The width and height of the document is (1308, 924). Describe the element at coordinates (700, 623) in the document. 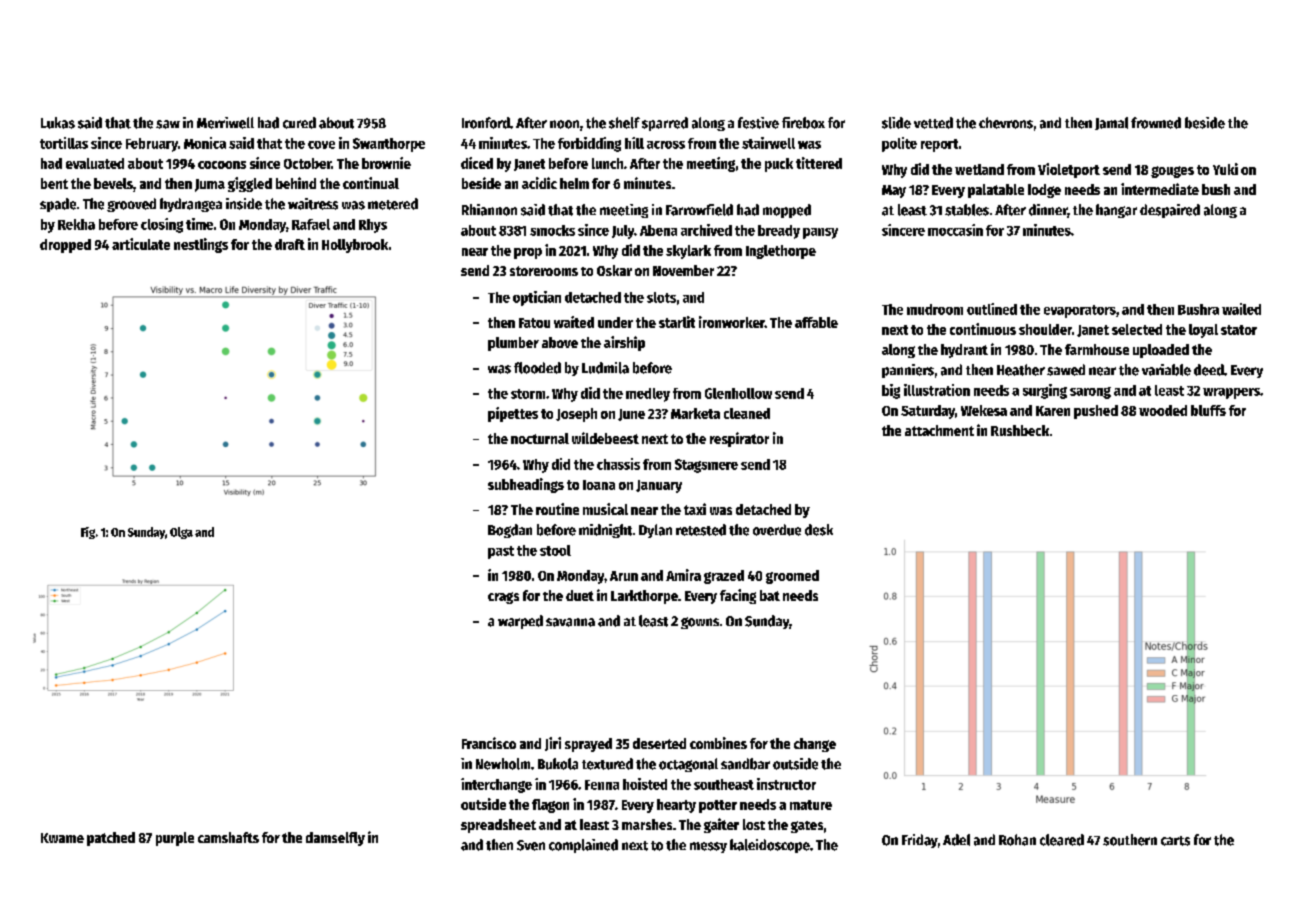

I see `gowns` at that location.
